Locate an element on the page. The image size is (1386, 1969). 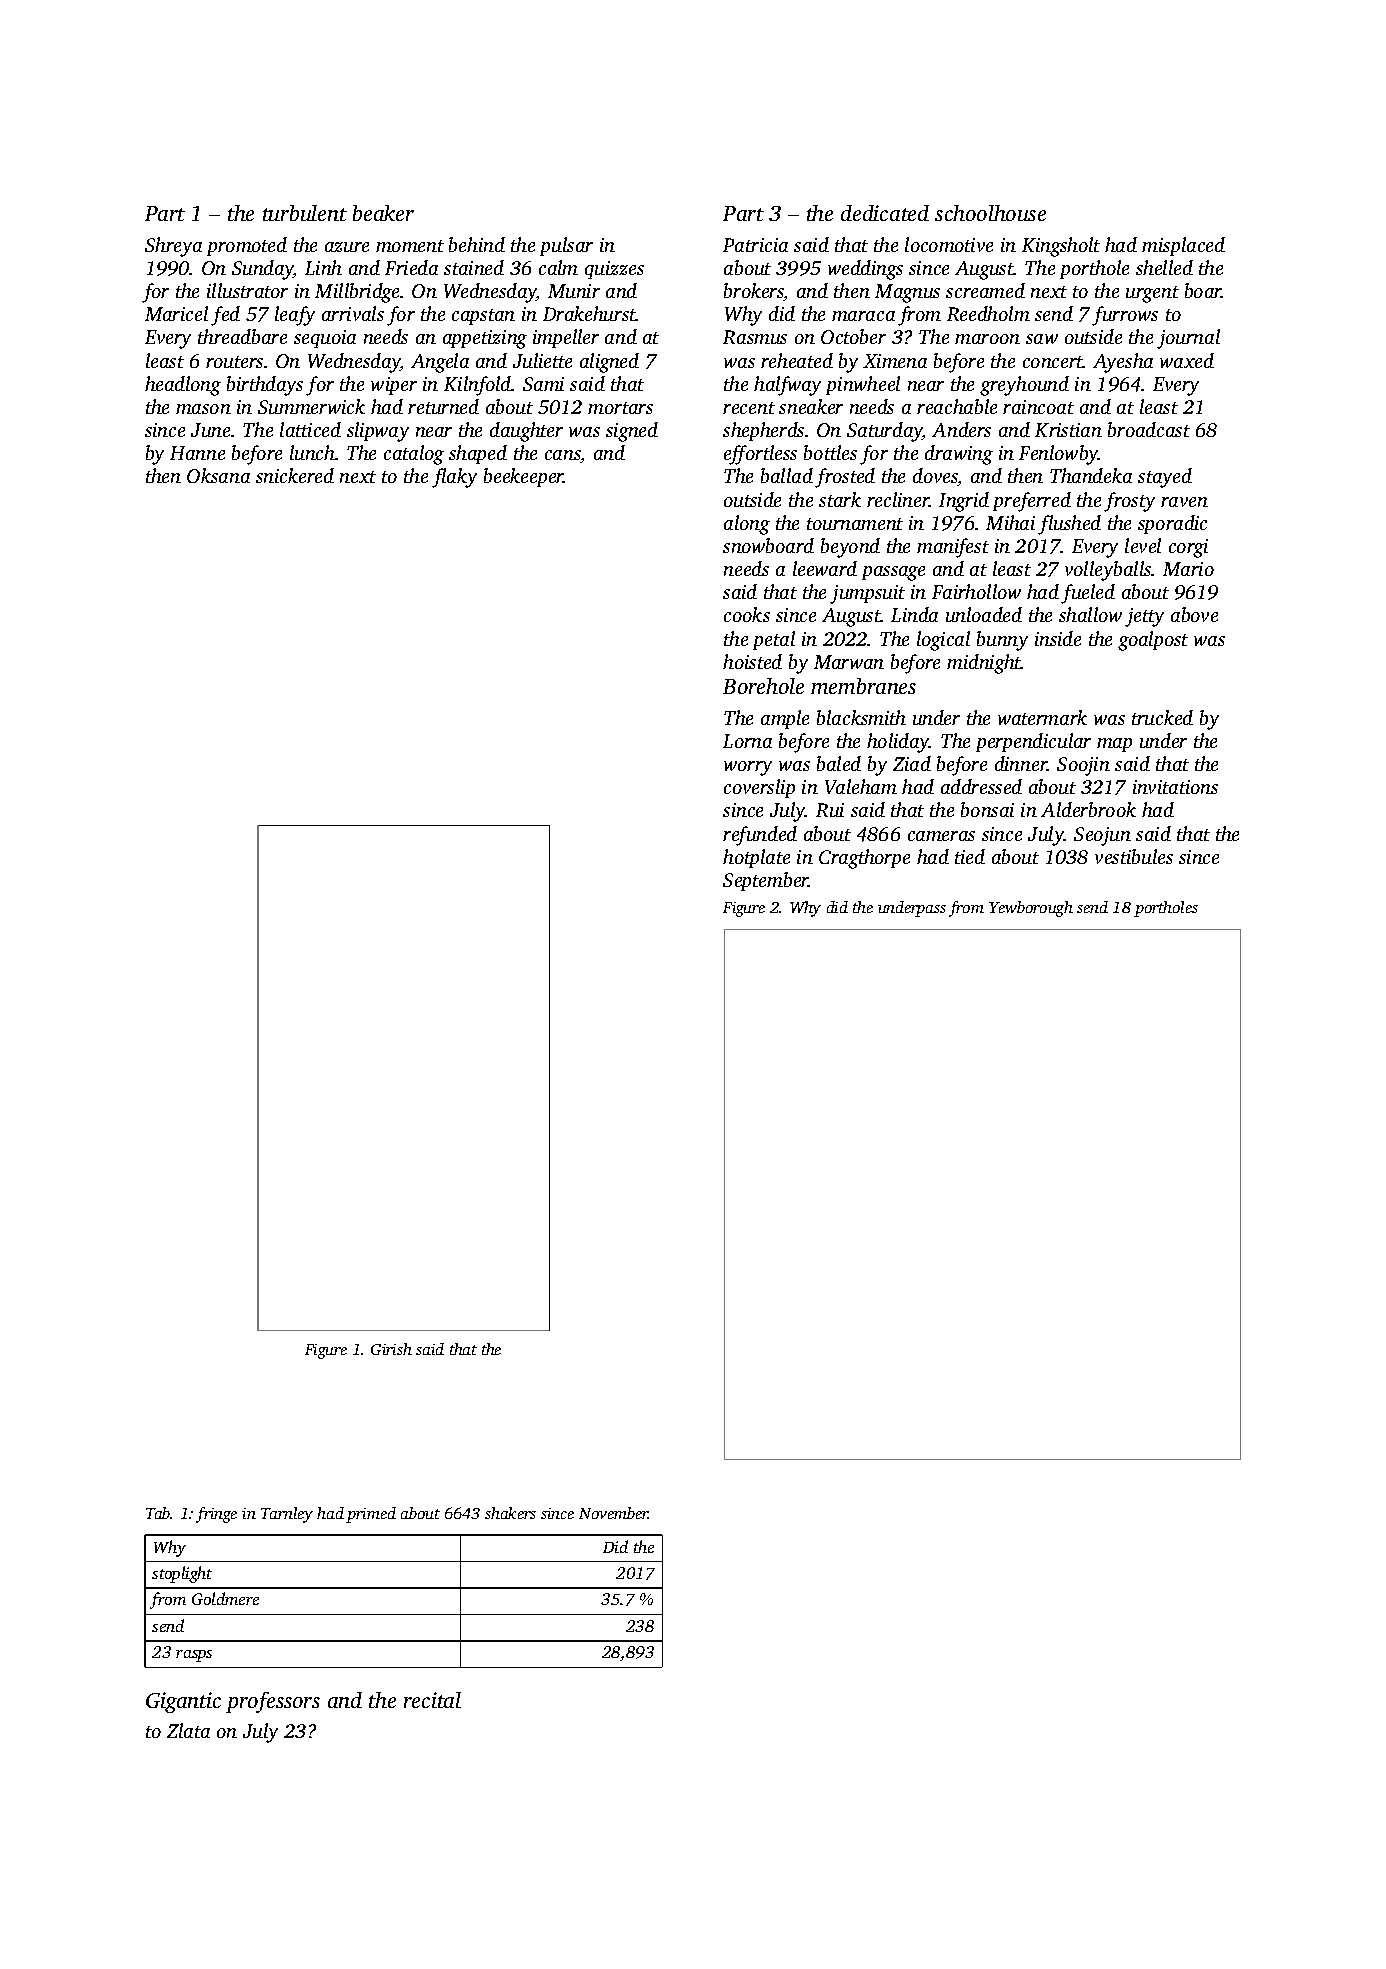
Goldmere is located at coordinates (225, 1598).
